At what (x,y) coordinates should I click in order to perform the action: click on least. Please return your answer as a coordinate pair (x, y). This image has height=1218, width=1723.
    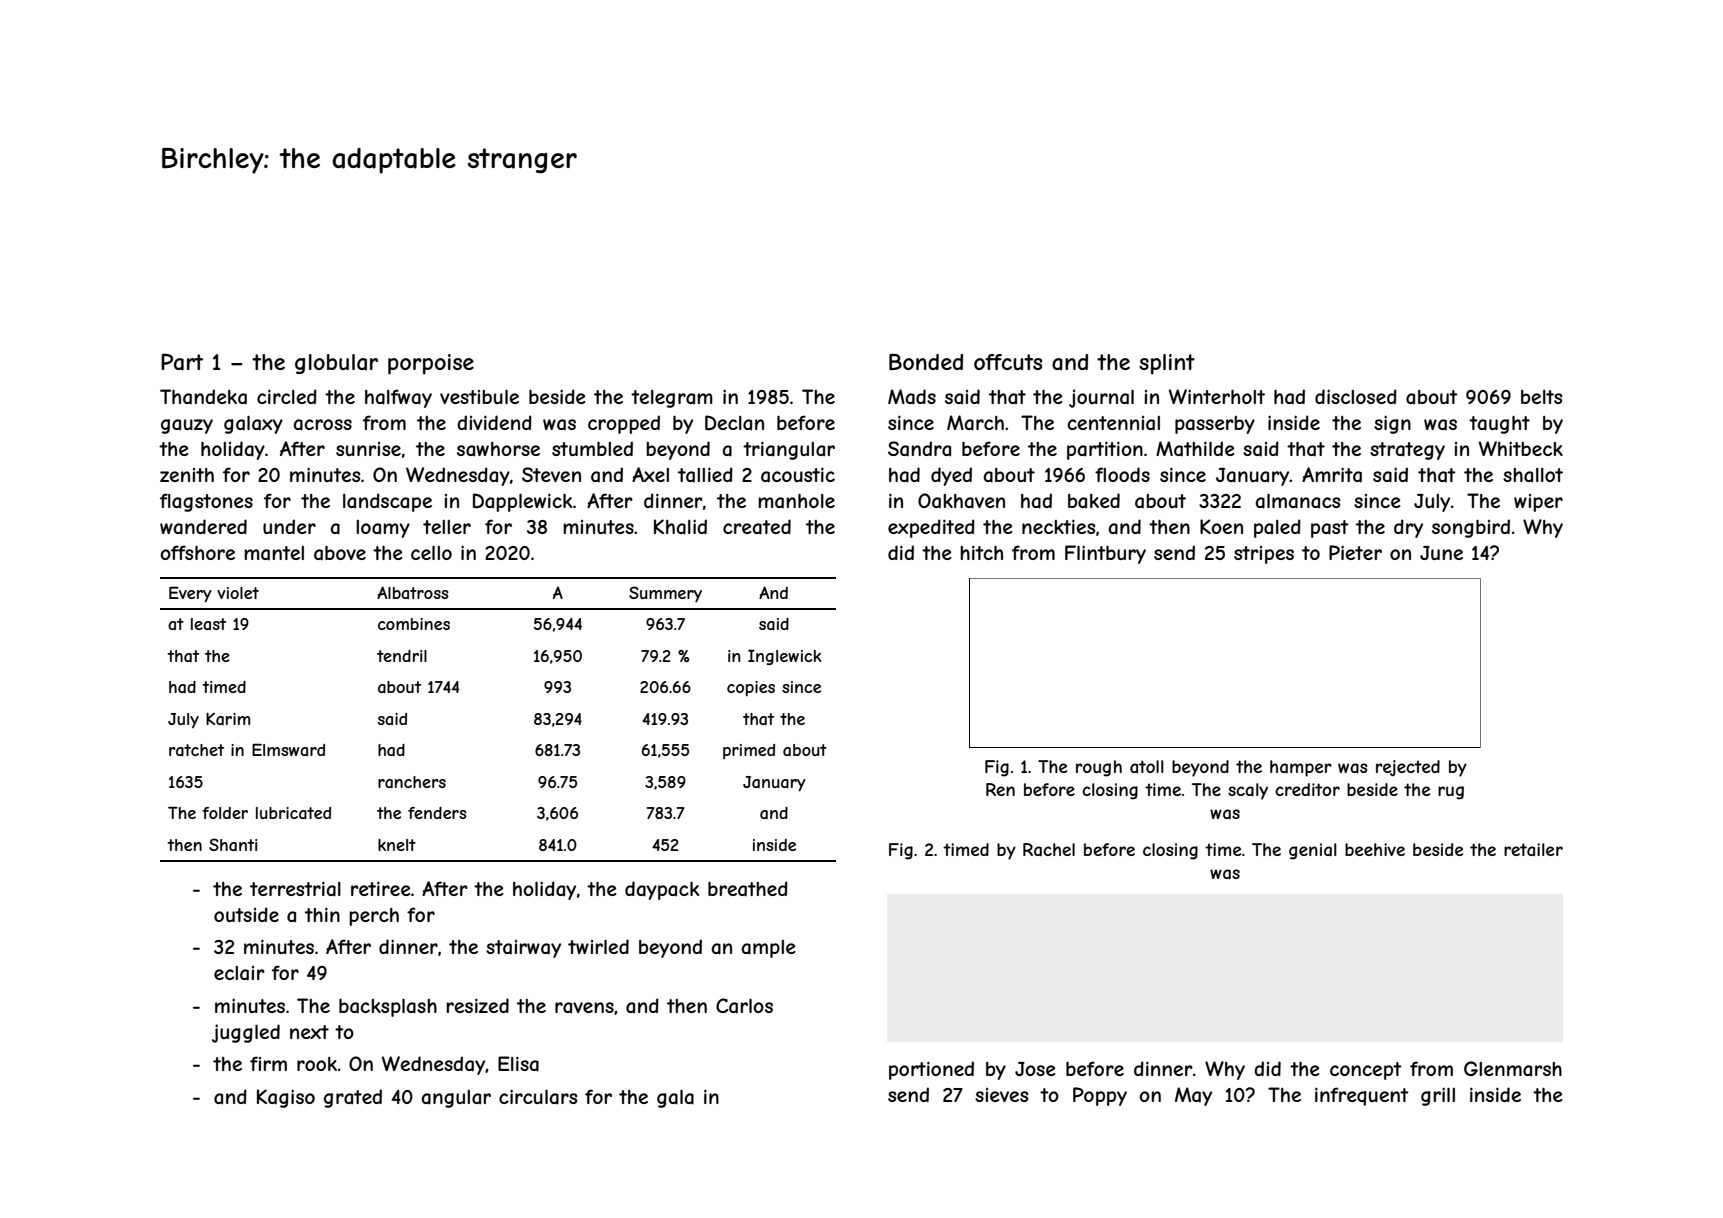
    Looking at the image, I should click on (208, 624).
